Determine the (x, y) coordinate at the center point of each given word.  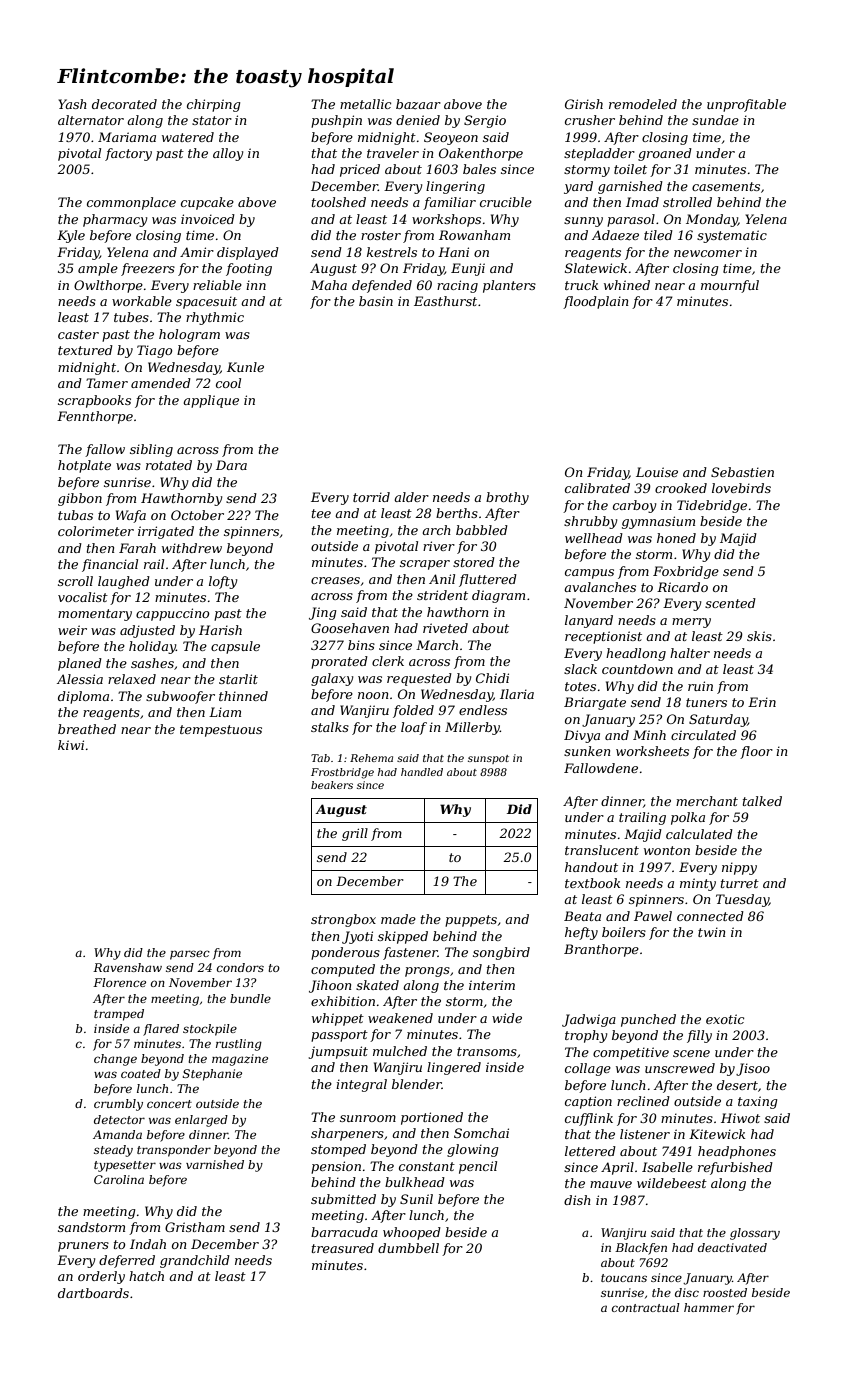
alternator (91, 120)
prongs (427, 972)
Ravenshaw (127, 967)
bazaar (418, 104)
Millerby (472, 728)
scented (730, 603)
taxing (758, 1102)
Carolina (119, 1179)
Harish (220, 630)
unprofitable (746, 105)
